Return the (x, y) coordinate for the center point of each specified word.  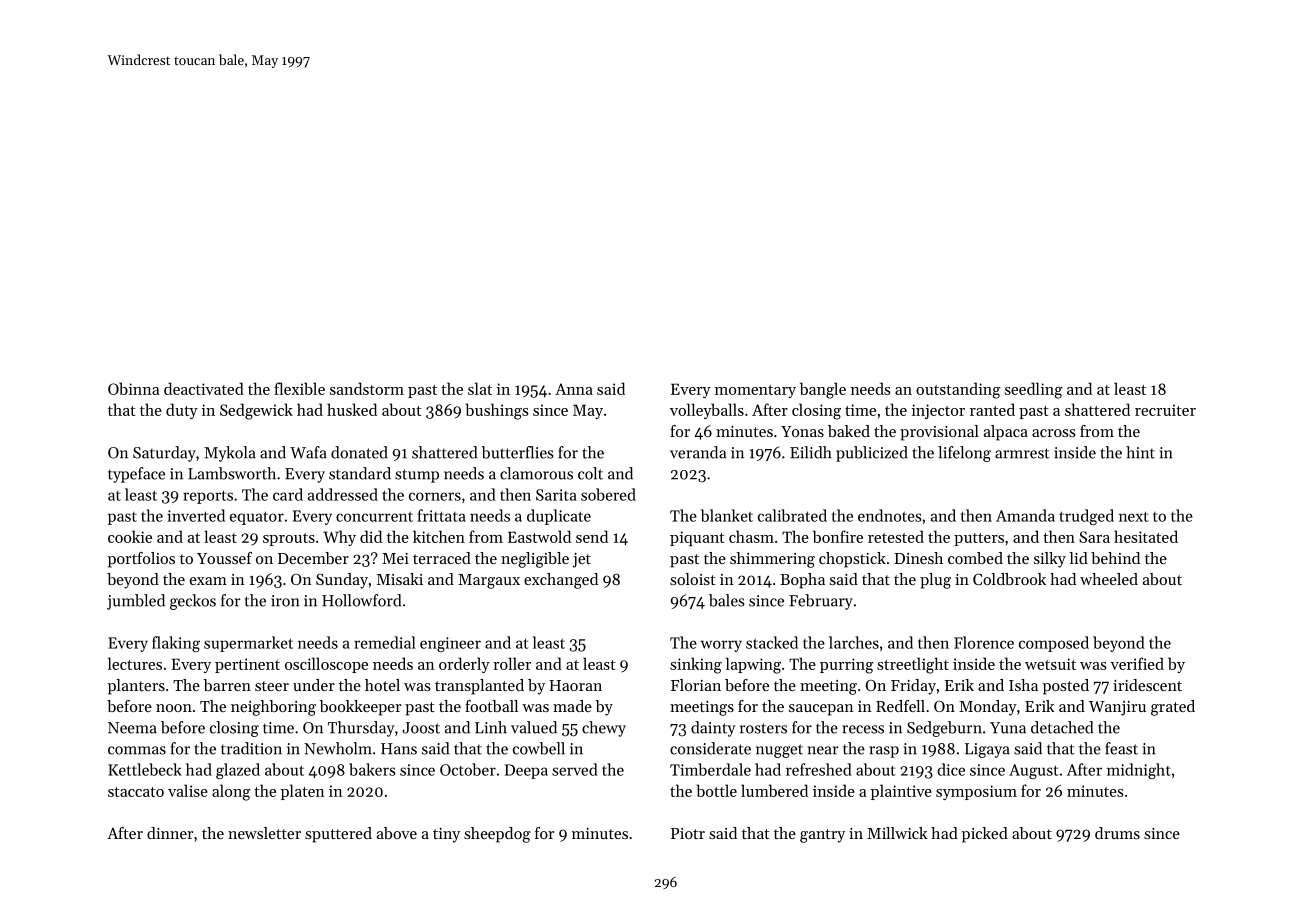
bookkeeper (360, 708)
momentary (755, 391)
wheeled (1109, 579)
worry (721, 646)
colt (590, 473)
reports (208, 497)
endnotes (890, 515)
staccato (136, 792)
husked (352, 409)
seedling (1034, 390)
